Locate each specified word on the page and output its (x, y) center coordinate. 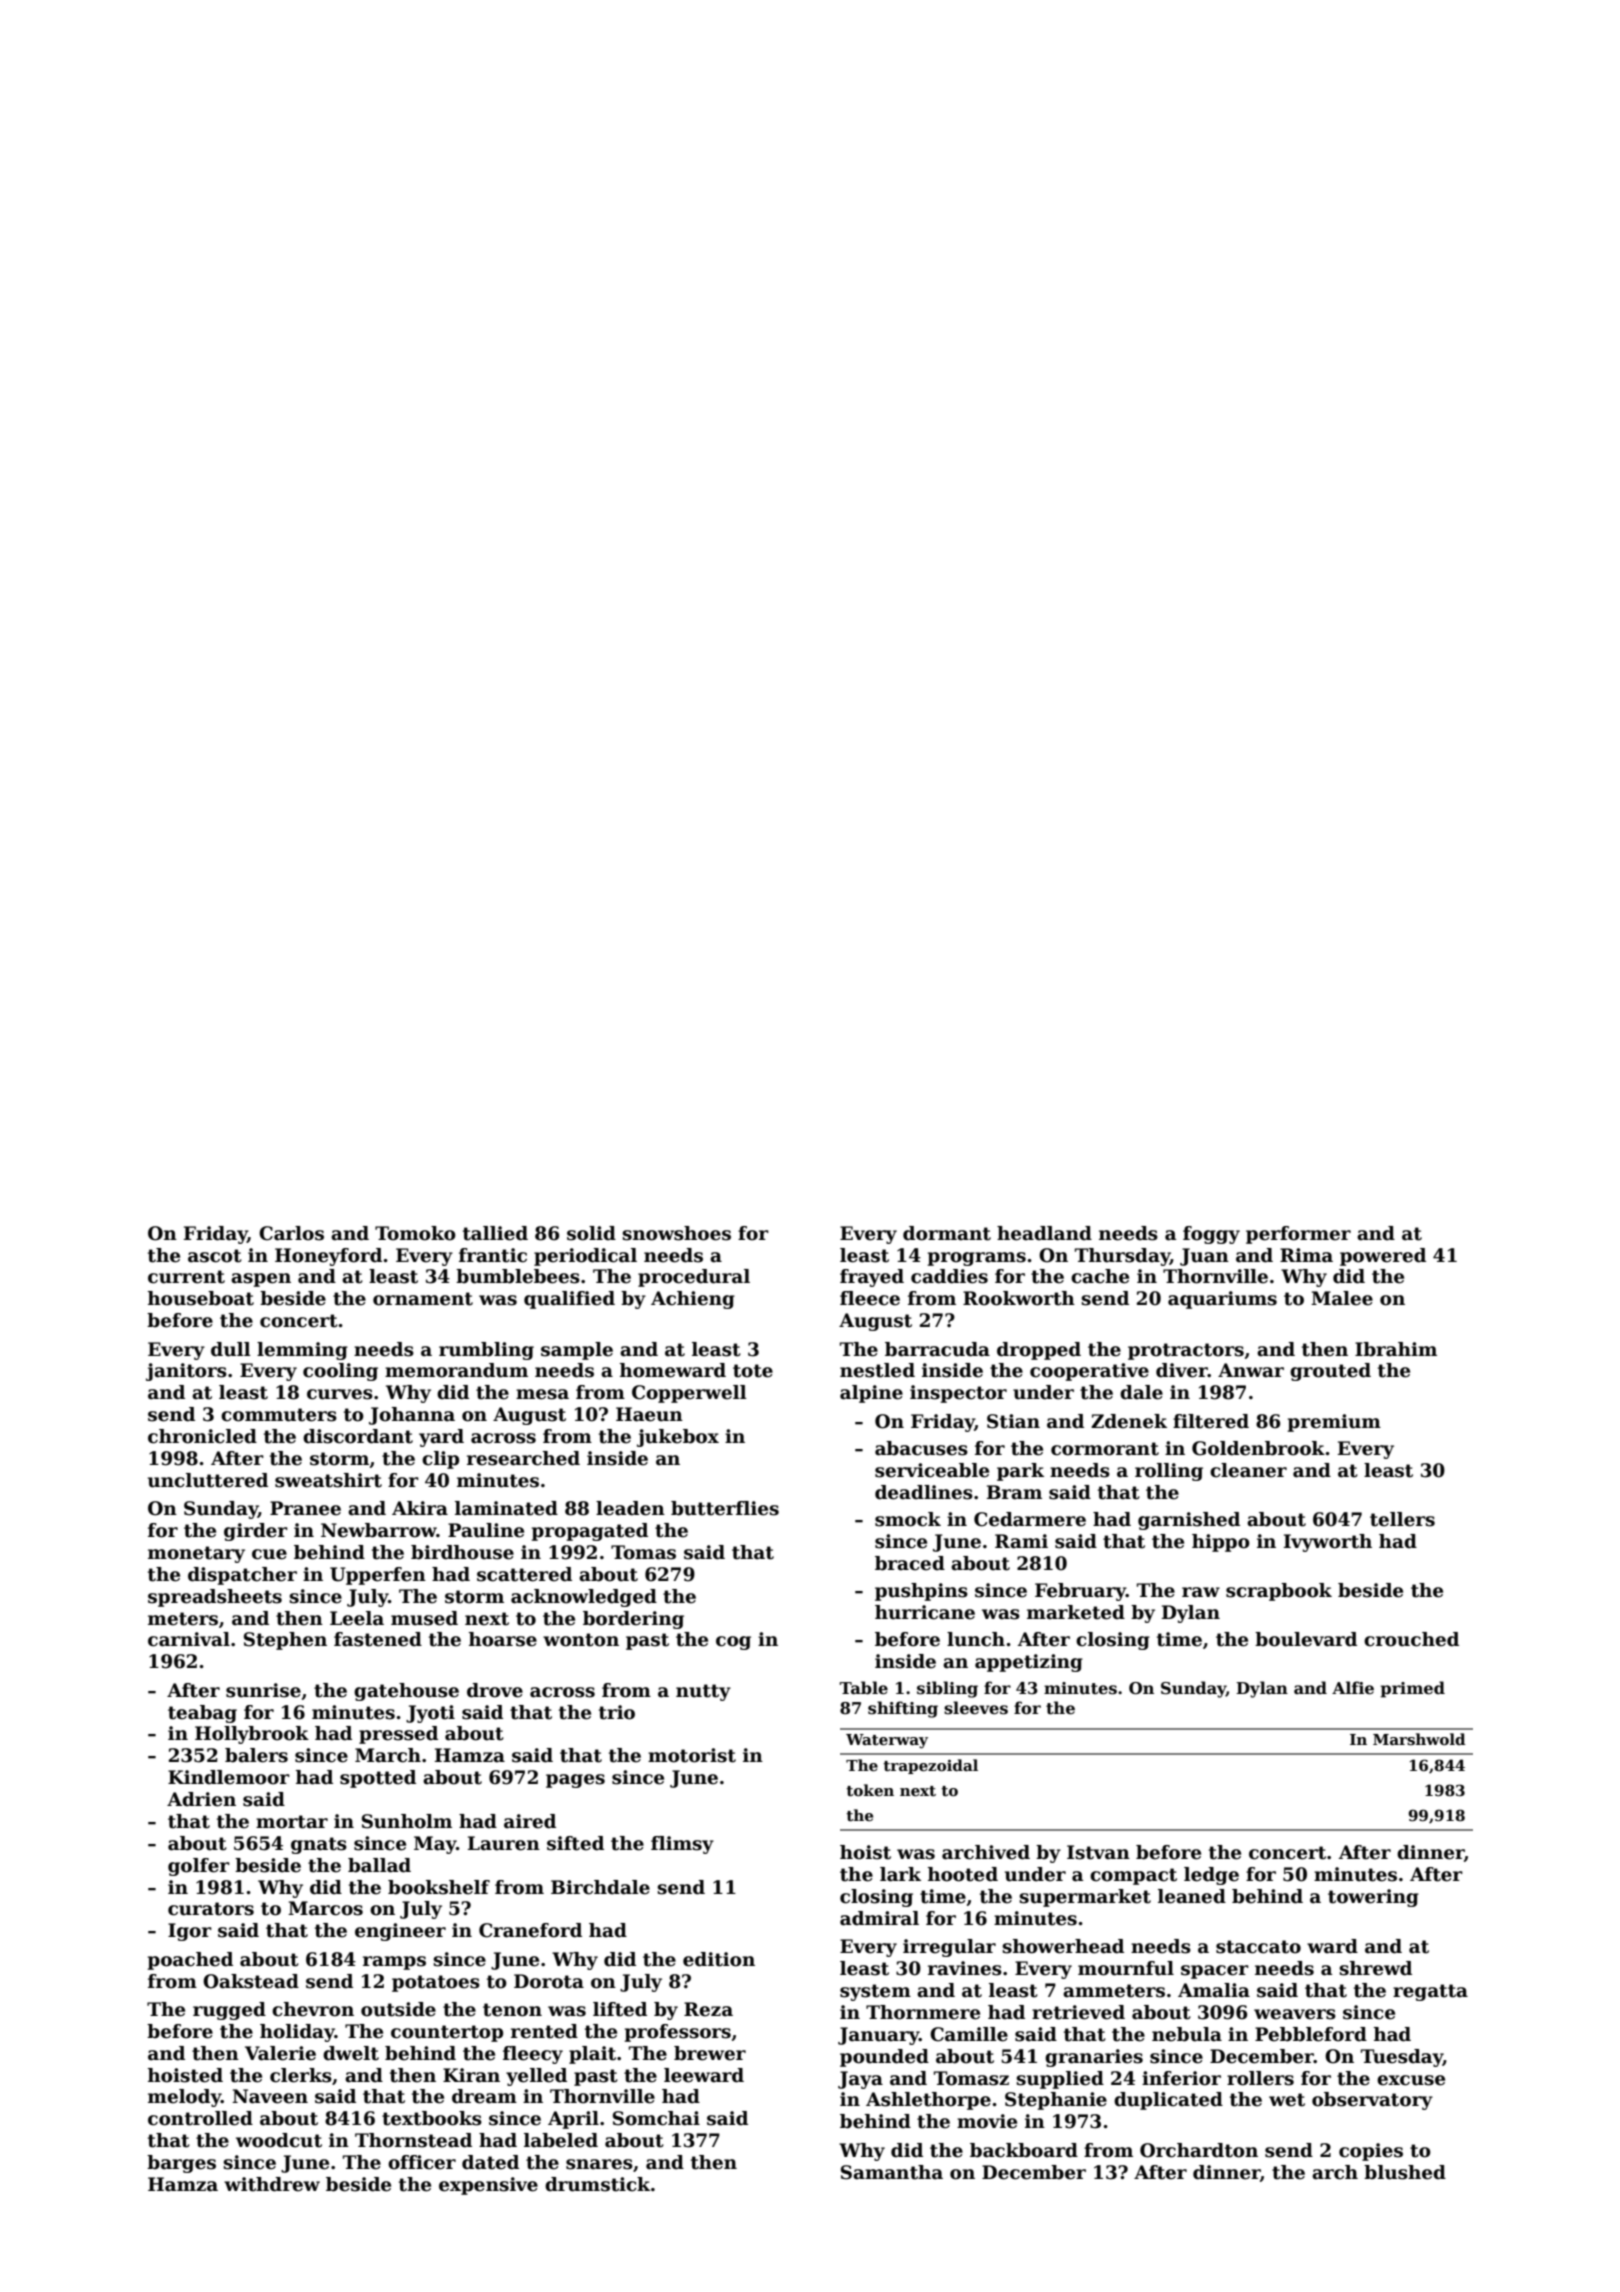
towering (1373, 1898)
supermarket (1085, 1898)
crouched (1411, 1639)
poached (190, 1961)
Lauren (504, 1843)
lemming (302, 1351)
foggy (1211, 1235)
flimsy (682, 1845)
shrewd (1375, 1968)
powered (1383, 1257)
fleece (870, 1298)
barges (181, 2164)
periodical (585, 1257)
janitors (186, 1372)
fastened (378, 1639)
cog (733, 1643)
